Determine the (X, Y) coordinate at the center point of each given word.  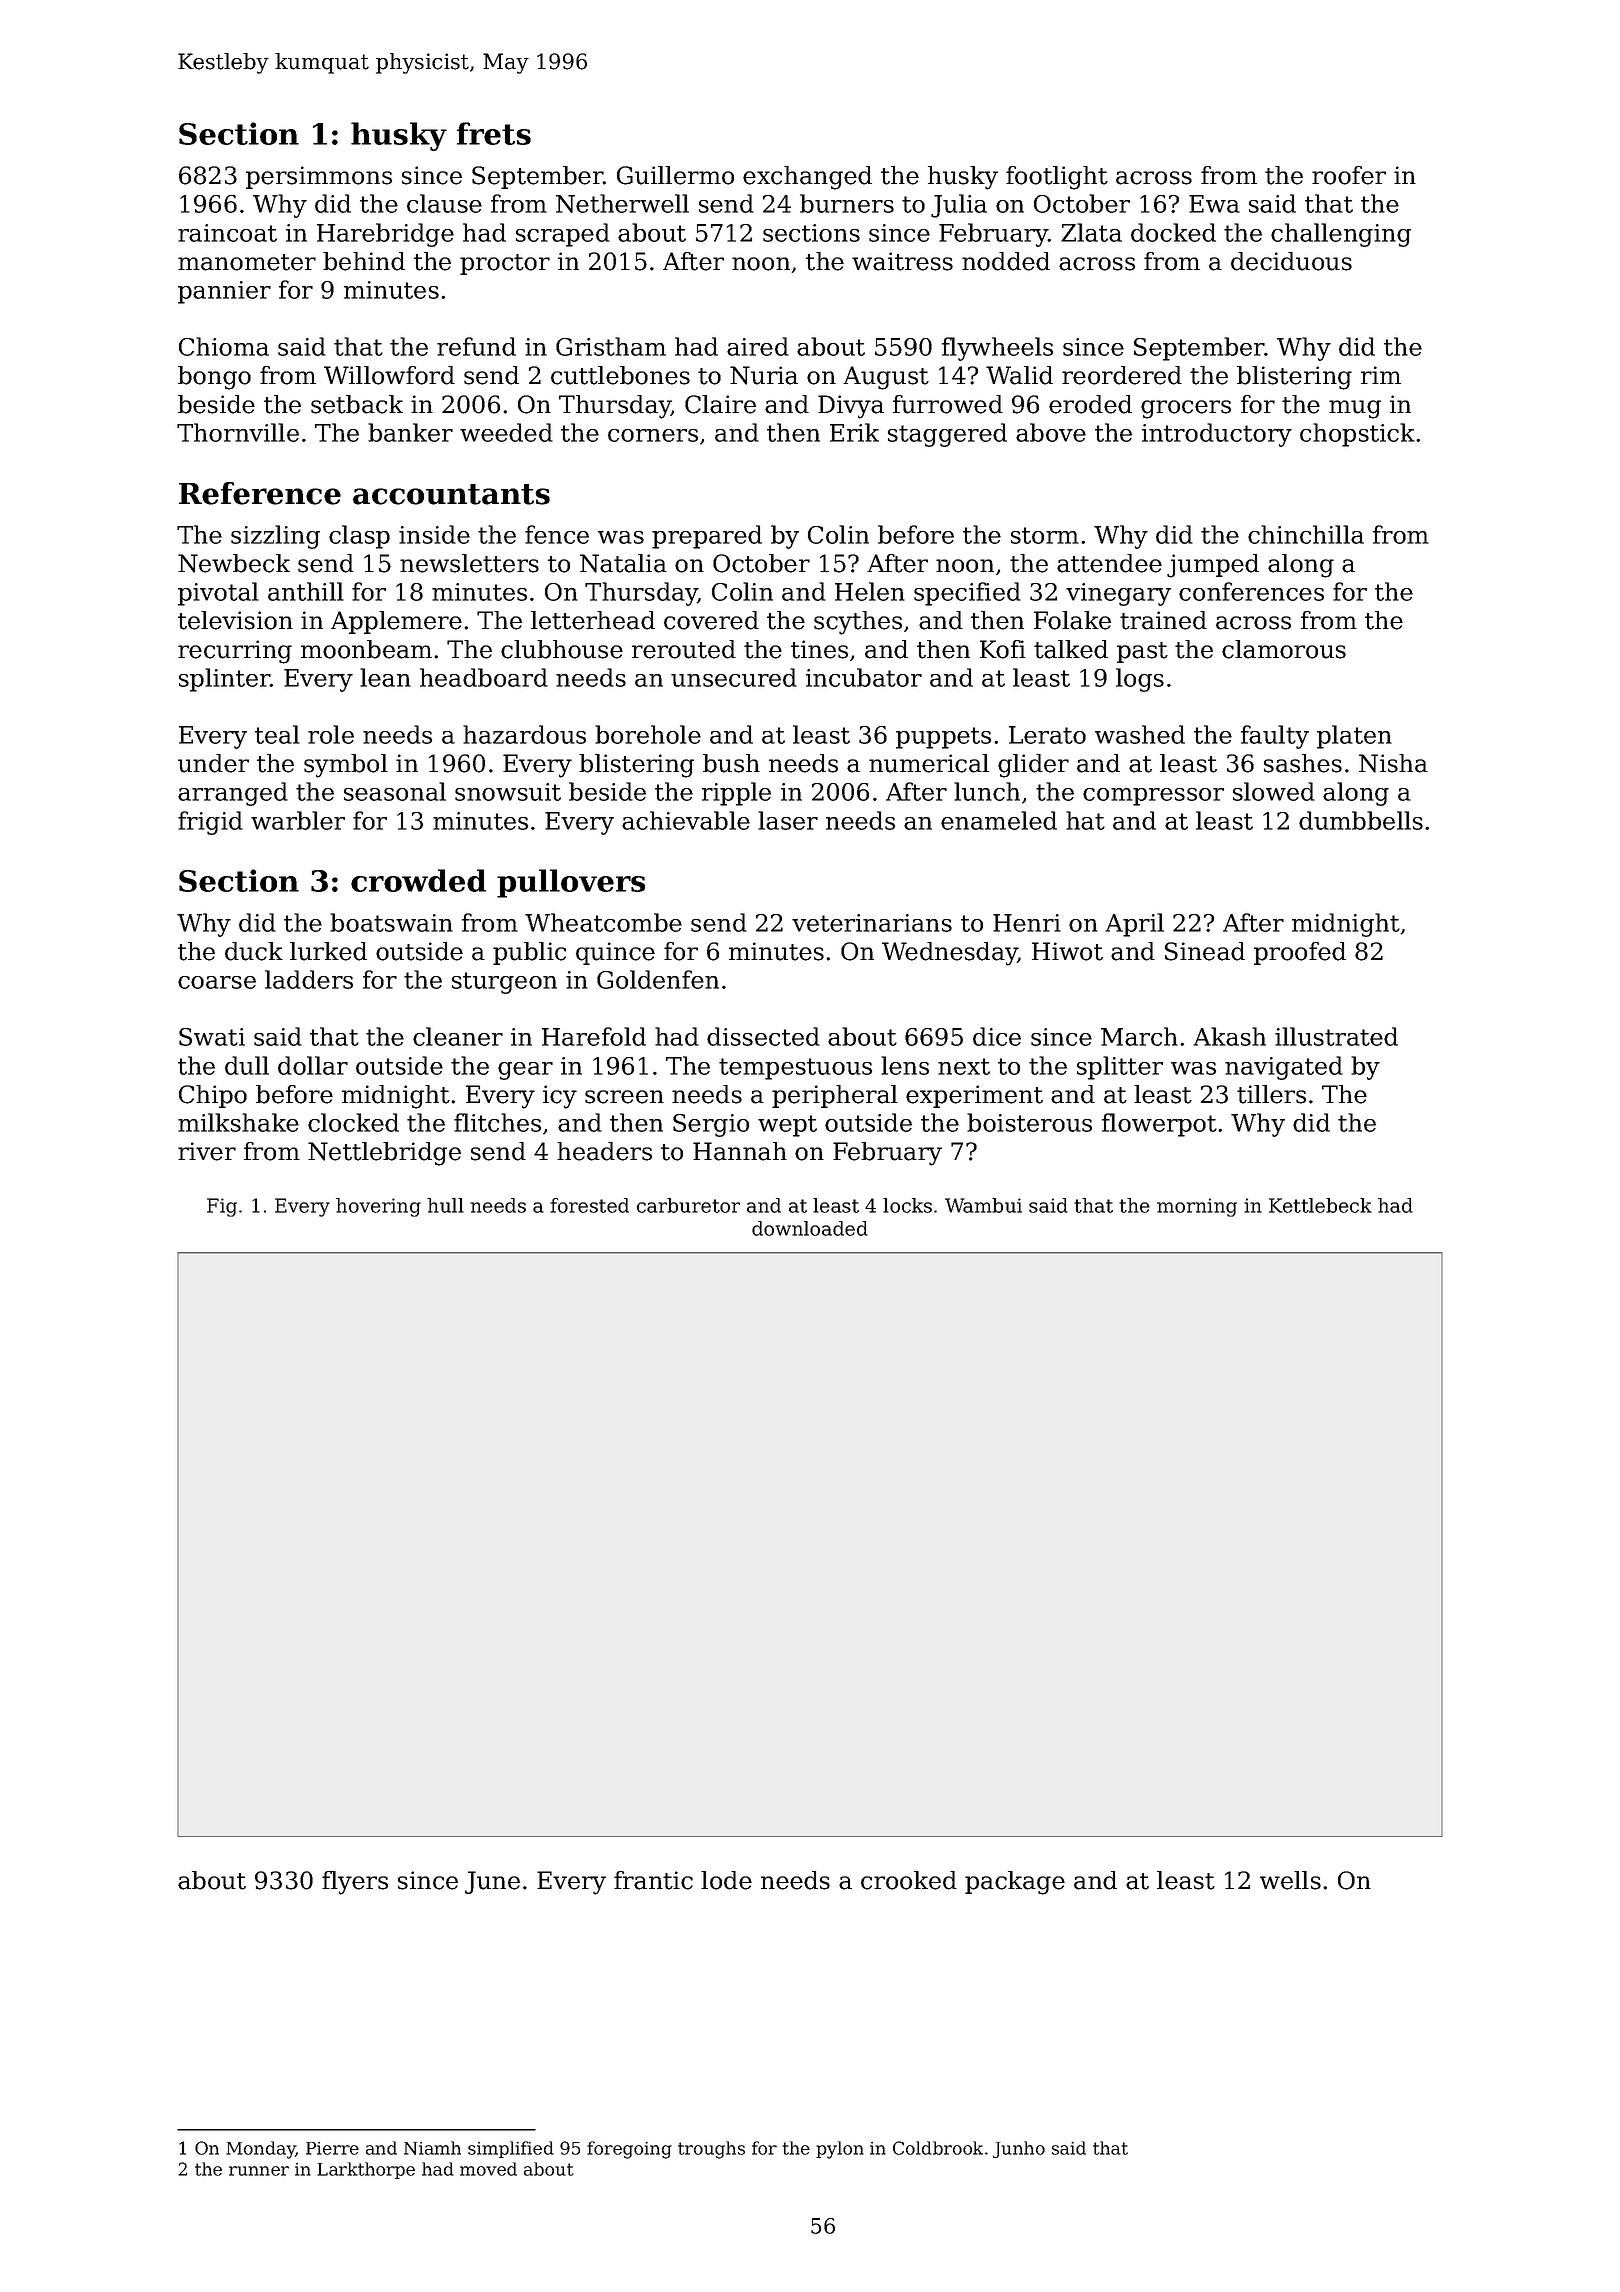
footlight (1057, 178)
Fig (222, 1207)
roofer (1349, 175)
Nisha (1393, 763)
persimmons (319, 177)
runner (259, 2171)
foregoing (629, 2150)
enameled (999, 820)
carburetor (688, 1205)
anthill (306, 591)
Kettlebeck (1320, 1205)
